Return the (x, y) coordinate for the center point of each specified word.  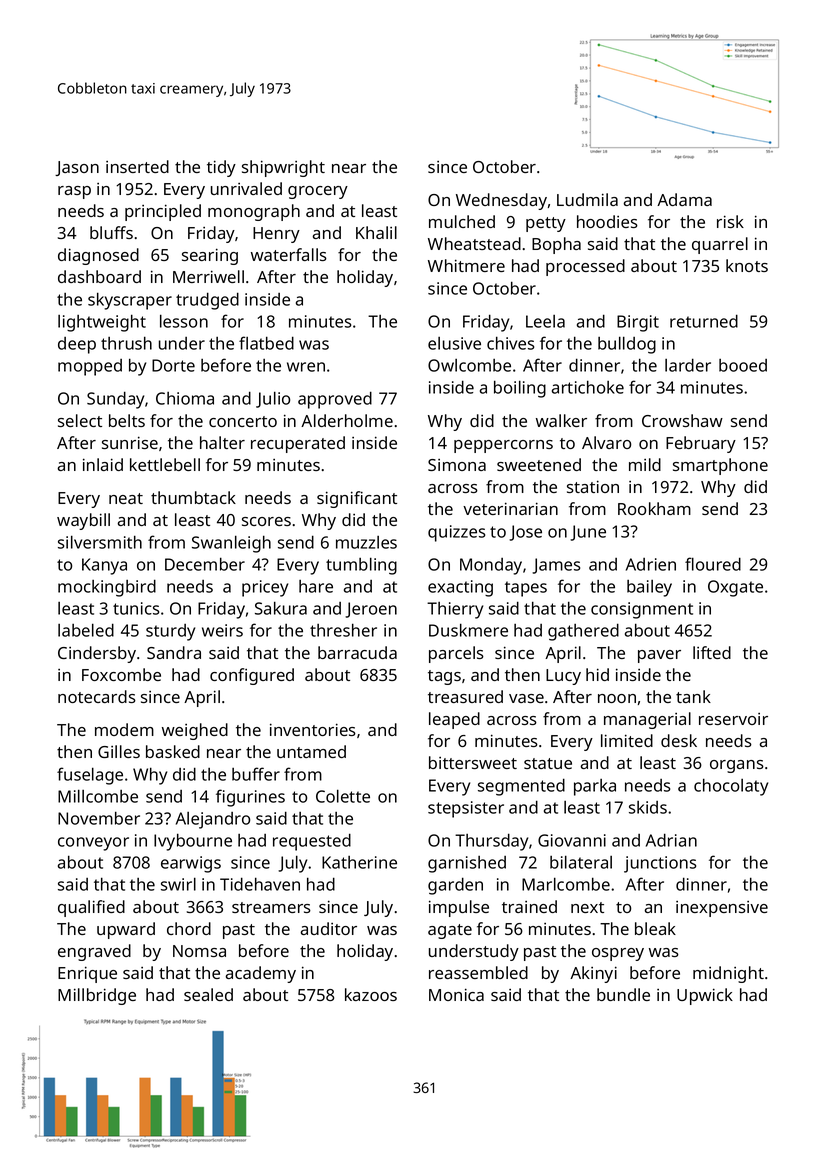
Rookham (654, 508)
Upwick (705, 996)
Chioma (185, 398)
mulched (462, 221)
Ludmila (587, 199)
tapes (526, 589)
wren (306, 367)
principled (163, 212)
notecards (97, 696)
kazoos (371, 994)
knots (747, 265)
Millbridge (97, 996)
